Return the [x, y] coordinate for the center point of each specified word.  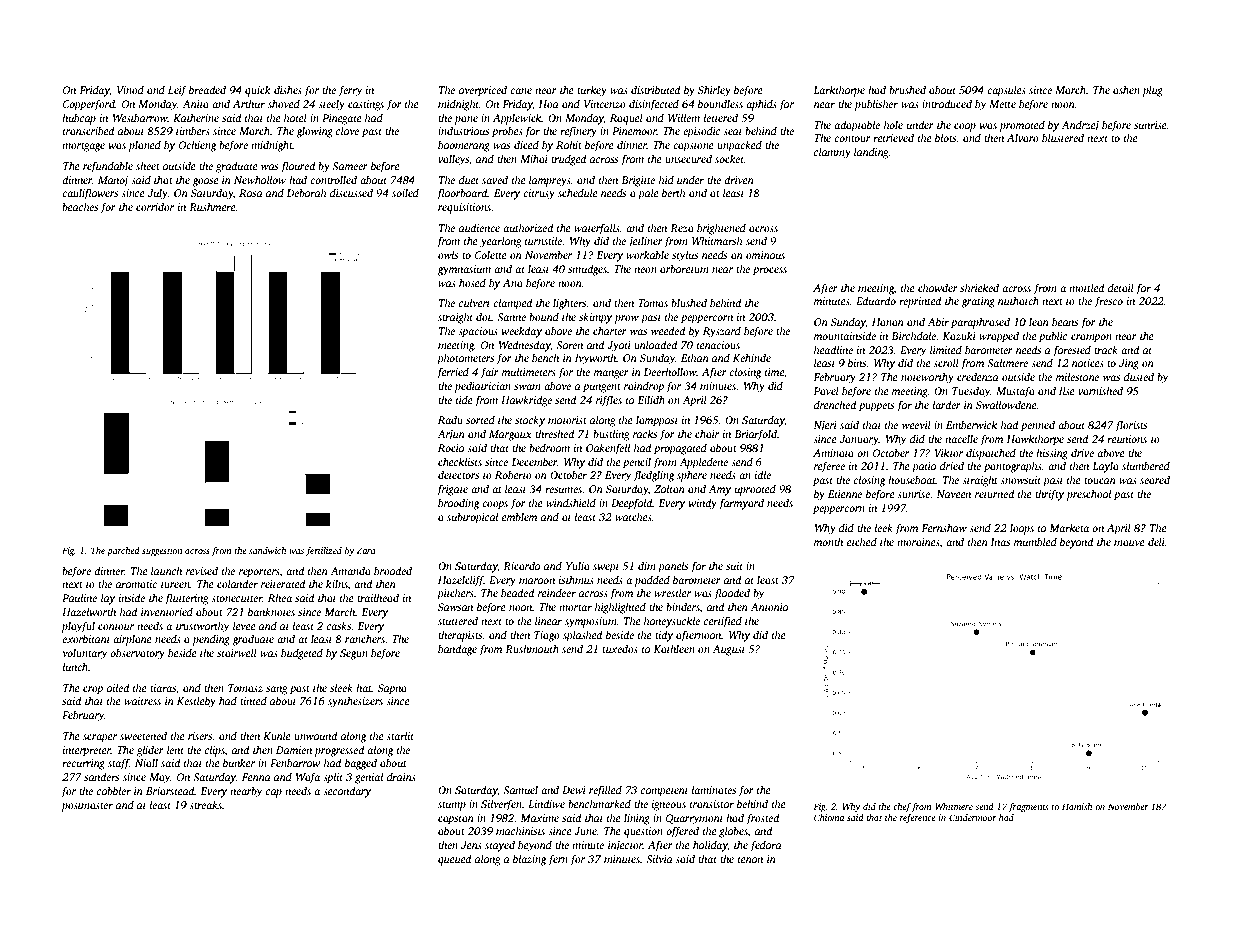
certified [723, 622]
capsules [1006, 91]
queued [455, 860]
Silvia [659, 858]
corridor [155, 206]
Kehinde [752, 357]
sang [277, 690]
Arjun [451, 435]
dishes [288, 89]
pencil [637, 463]
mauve [1129, 543]
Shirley [714, 91]
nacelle [961, 438]
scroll [946, 362]
